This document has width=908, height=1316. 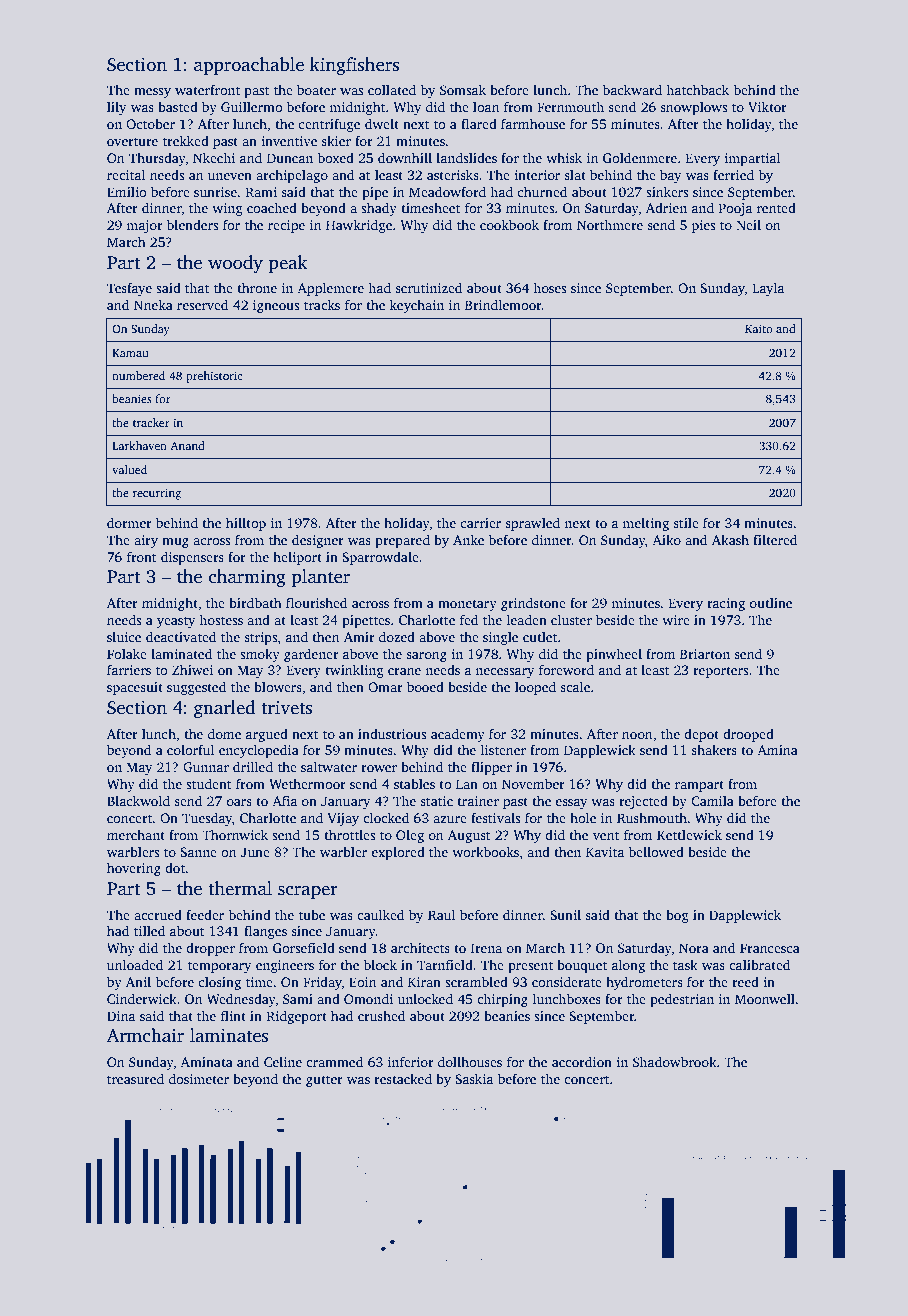 I want to click on sluice, so click(x=124, y=636).
